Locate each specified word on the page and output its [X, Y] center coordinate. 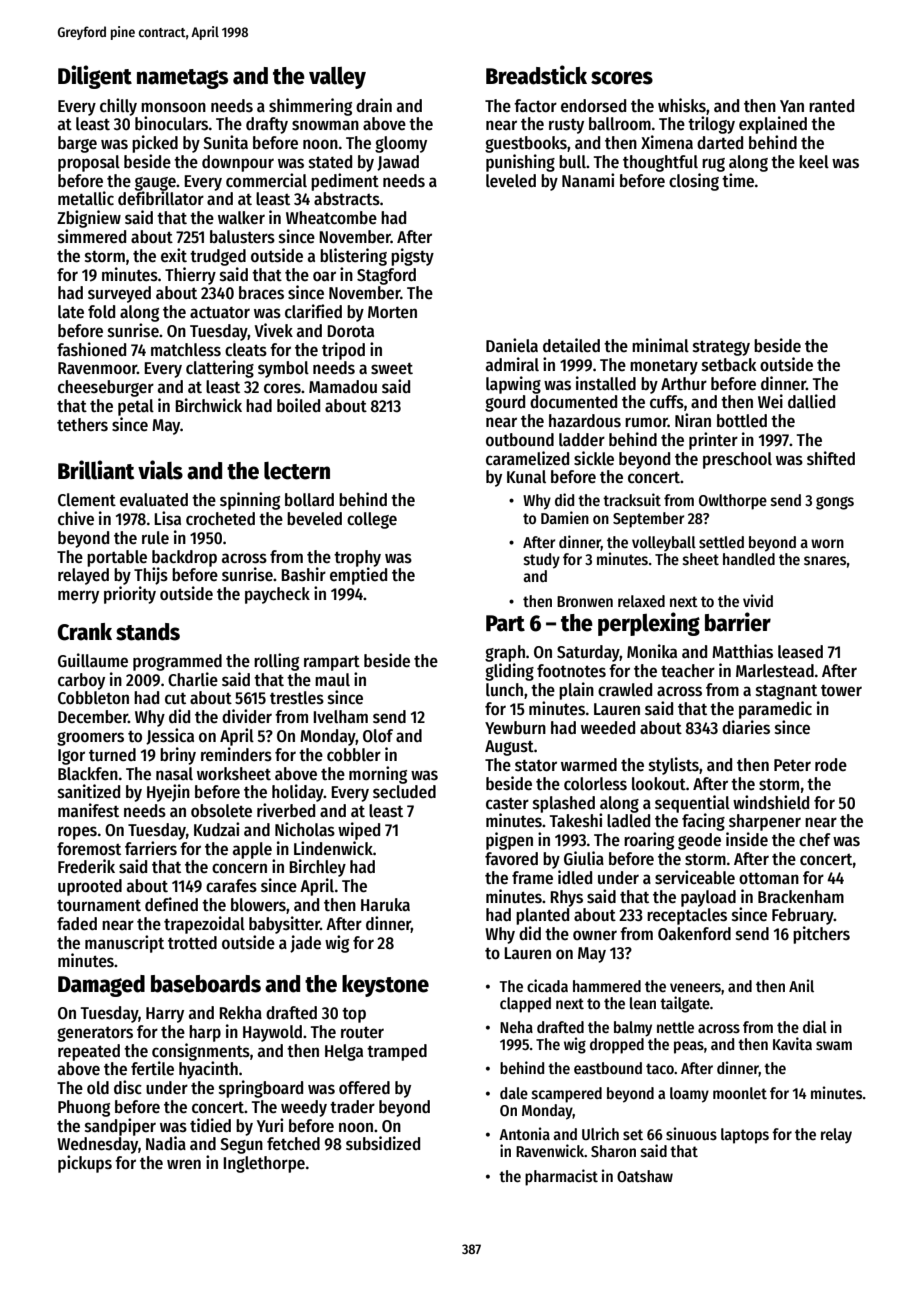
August [509, 748]
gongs [835, 503]
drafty [267, 125]
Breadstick [536, 75]
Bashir [303, 574]
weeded [608, 728]
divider [247, 716]
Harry [165, 1015]
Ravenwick [550, 1150]
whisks [682, 105]
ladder [582, 440]
